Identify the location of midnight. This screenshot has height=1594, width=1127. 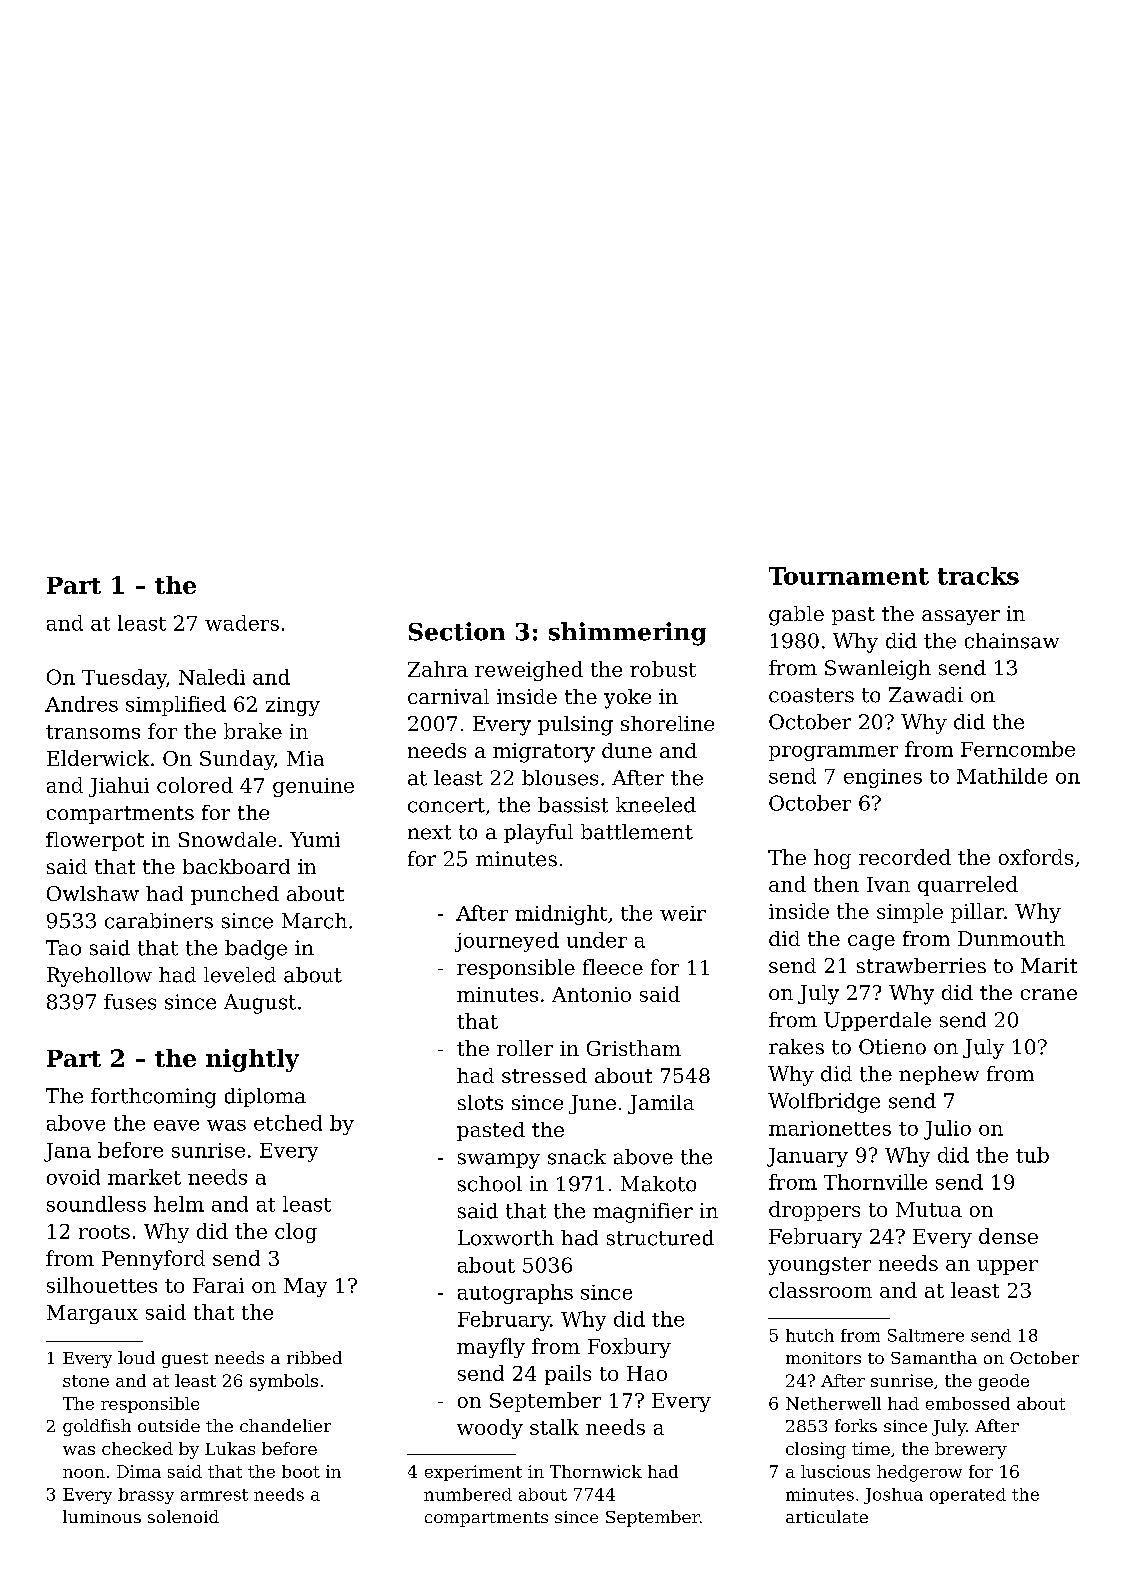
(561, 915).
